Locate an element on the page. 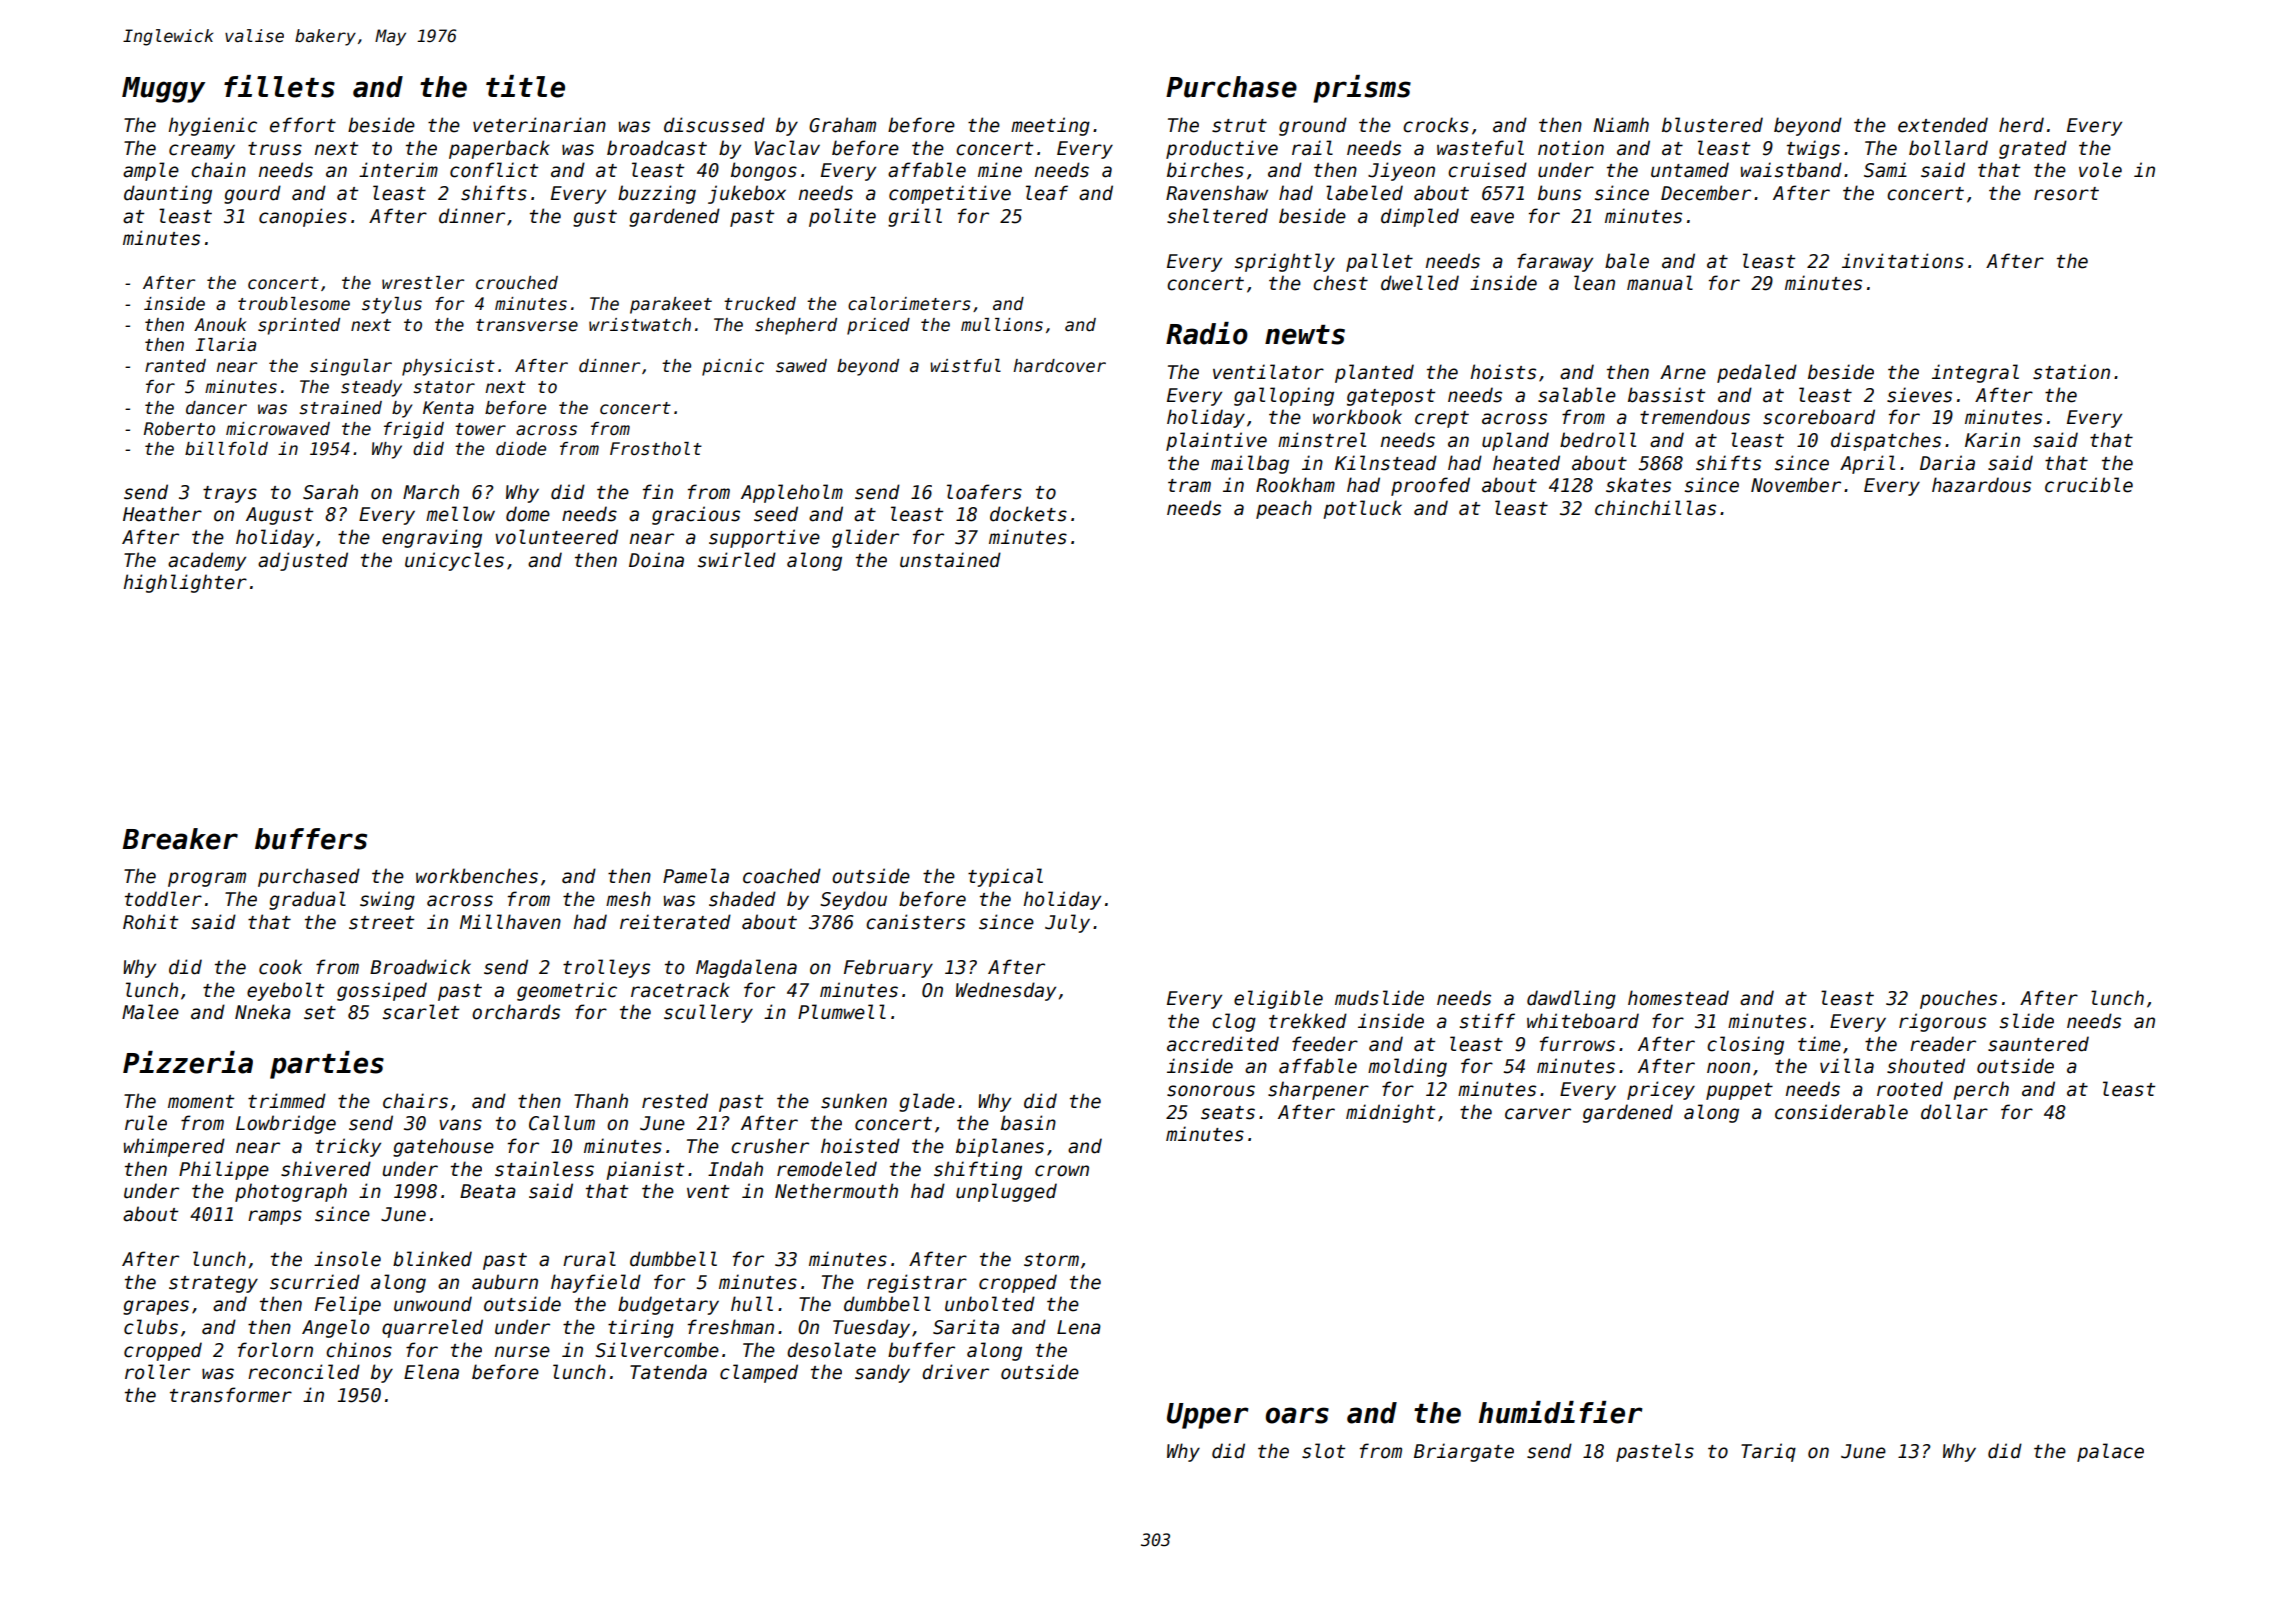  parties is located at coordinates (327, 1065).
